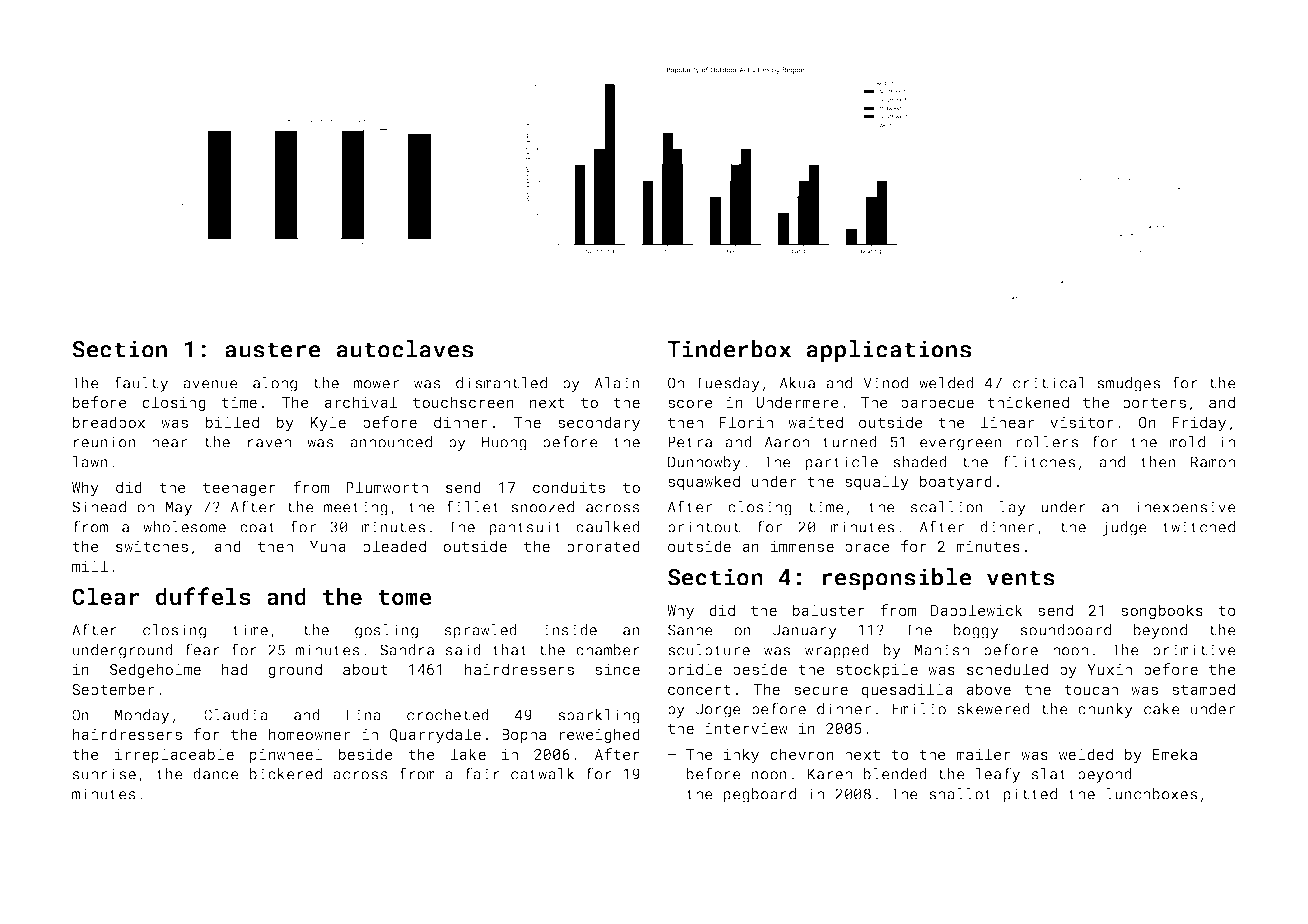  Describe the element at coordinates (889, 351) in the screenshot. I see `applications` at that location.
